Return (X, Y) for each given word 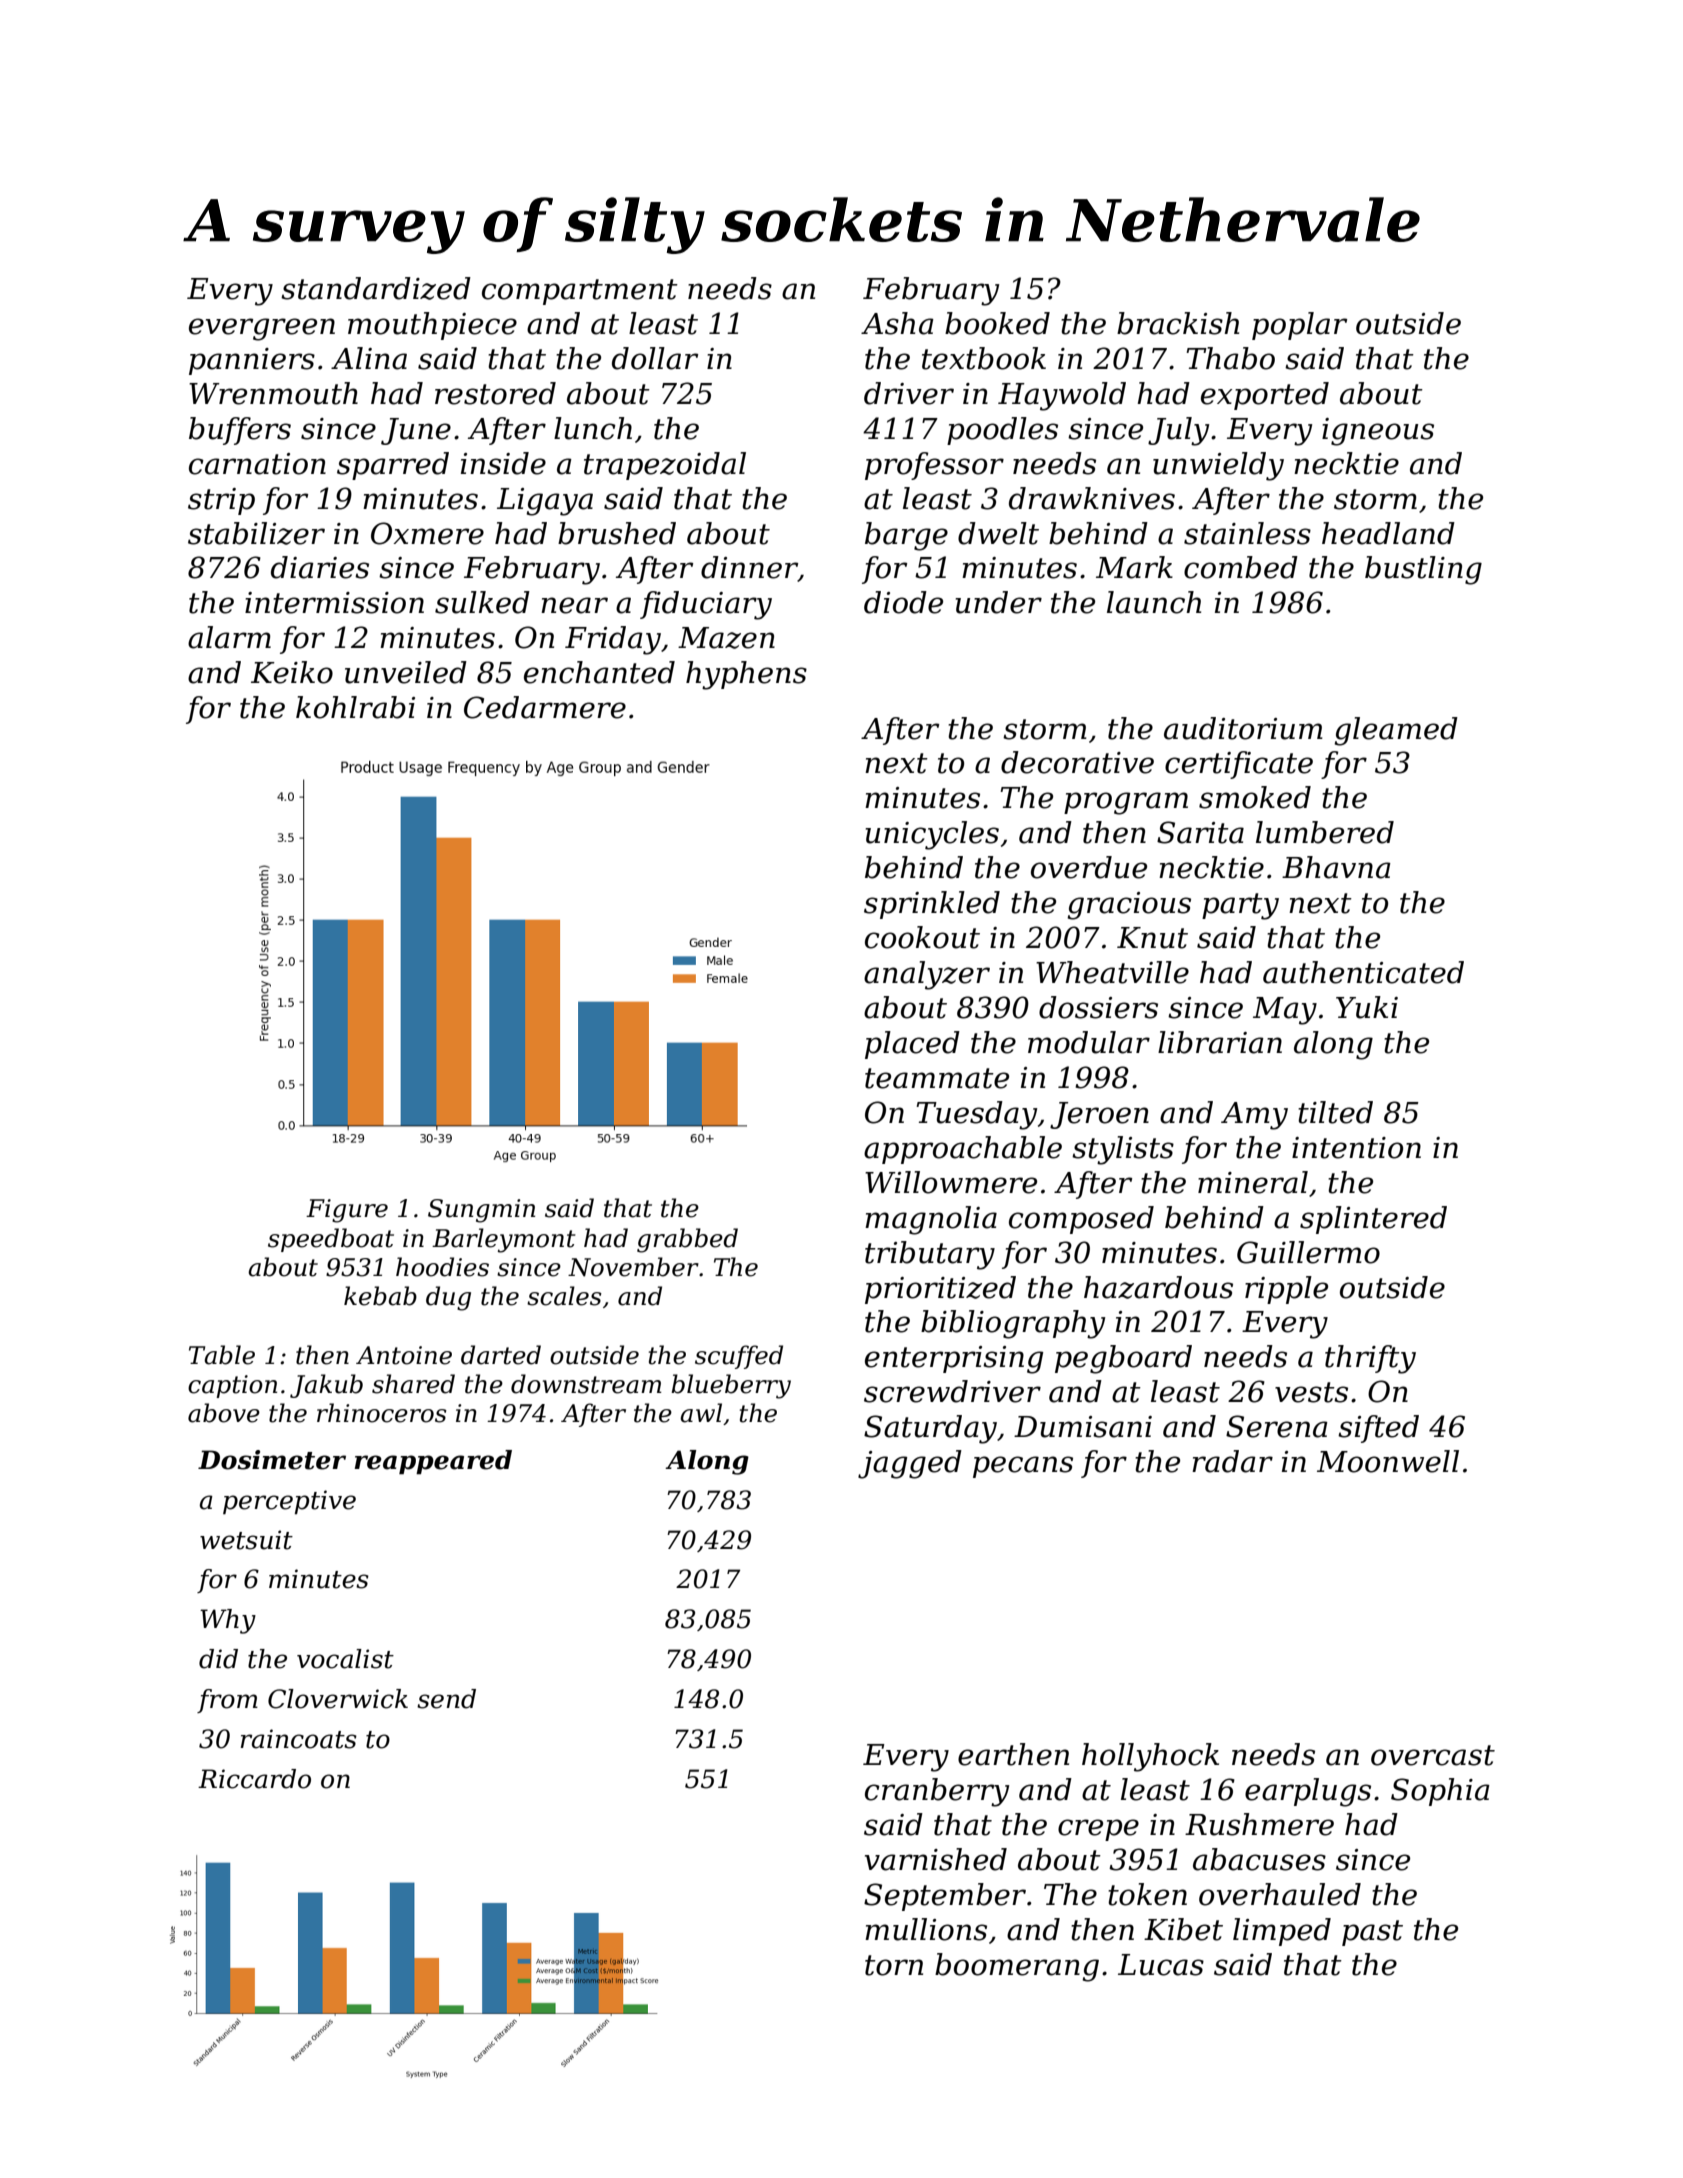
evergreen (262, 329)
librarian (1220, 1042)
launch (1154, 602)
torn (894, 1965)
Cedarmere (545, 707)
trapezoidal (665, 466)
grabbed (687, 1240)
